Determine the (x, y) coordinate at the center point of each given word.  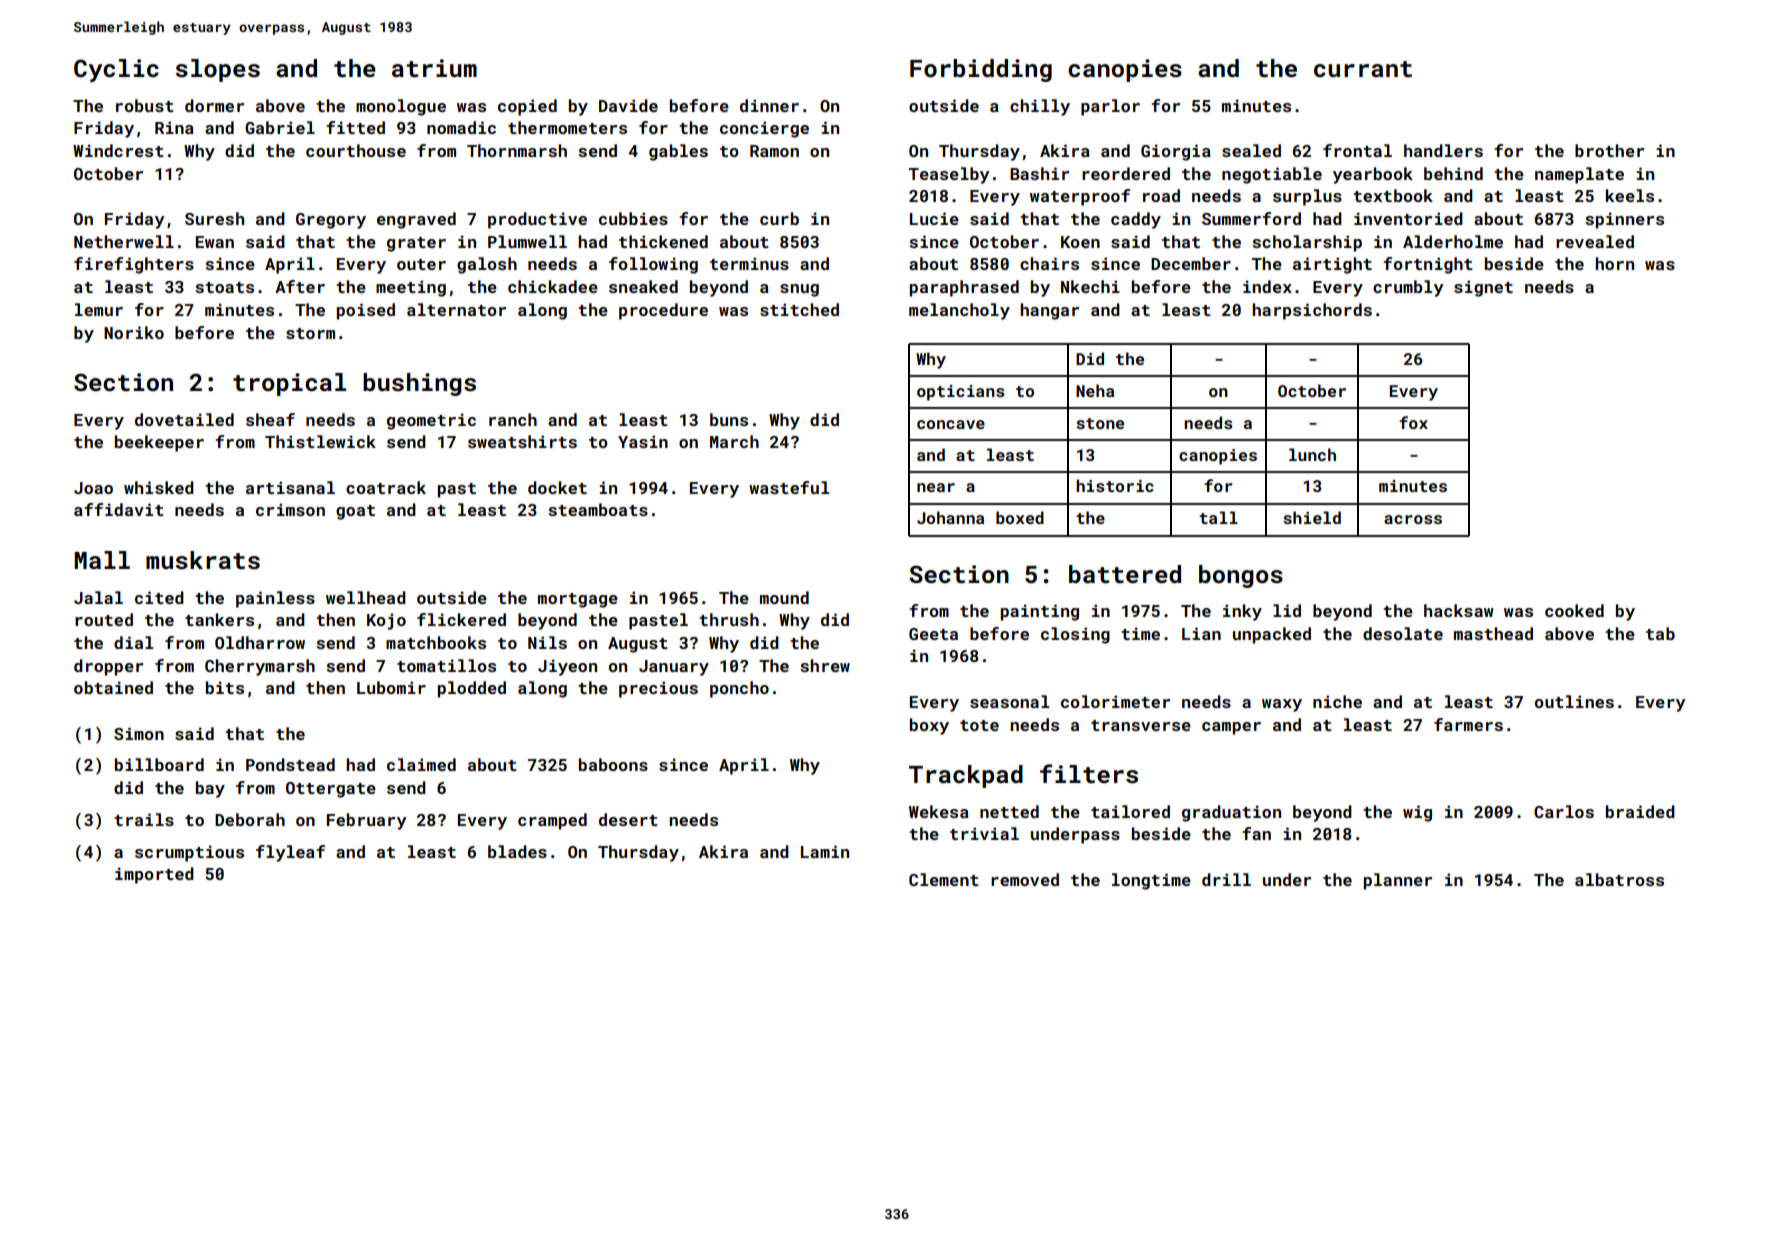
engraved (416, 220)
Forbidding (981, 70)
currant (1363, 69)
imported (154, 875)
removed (1025, 879)
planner (1398, 881)
